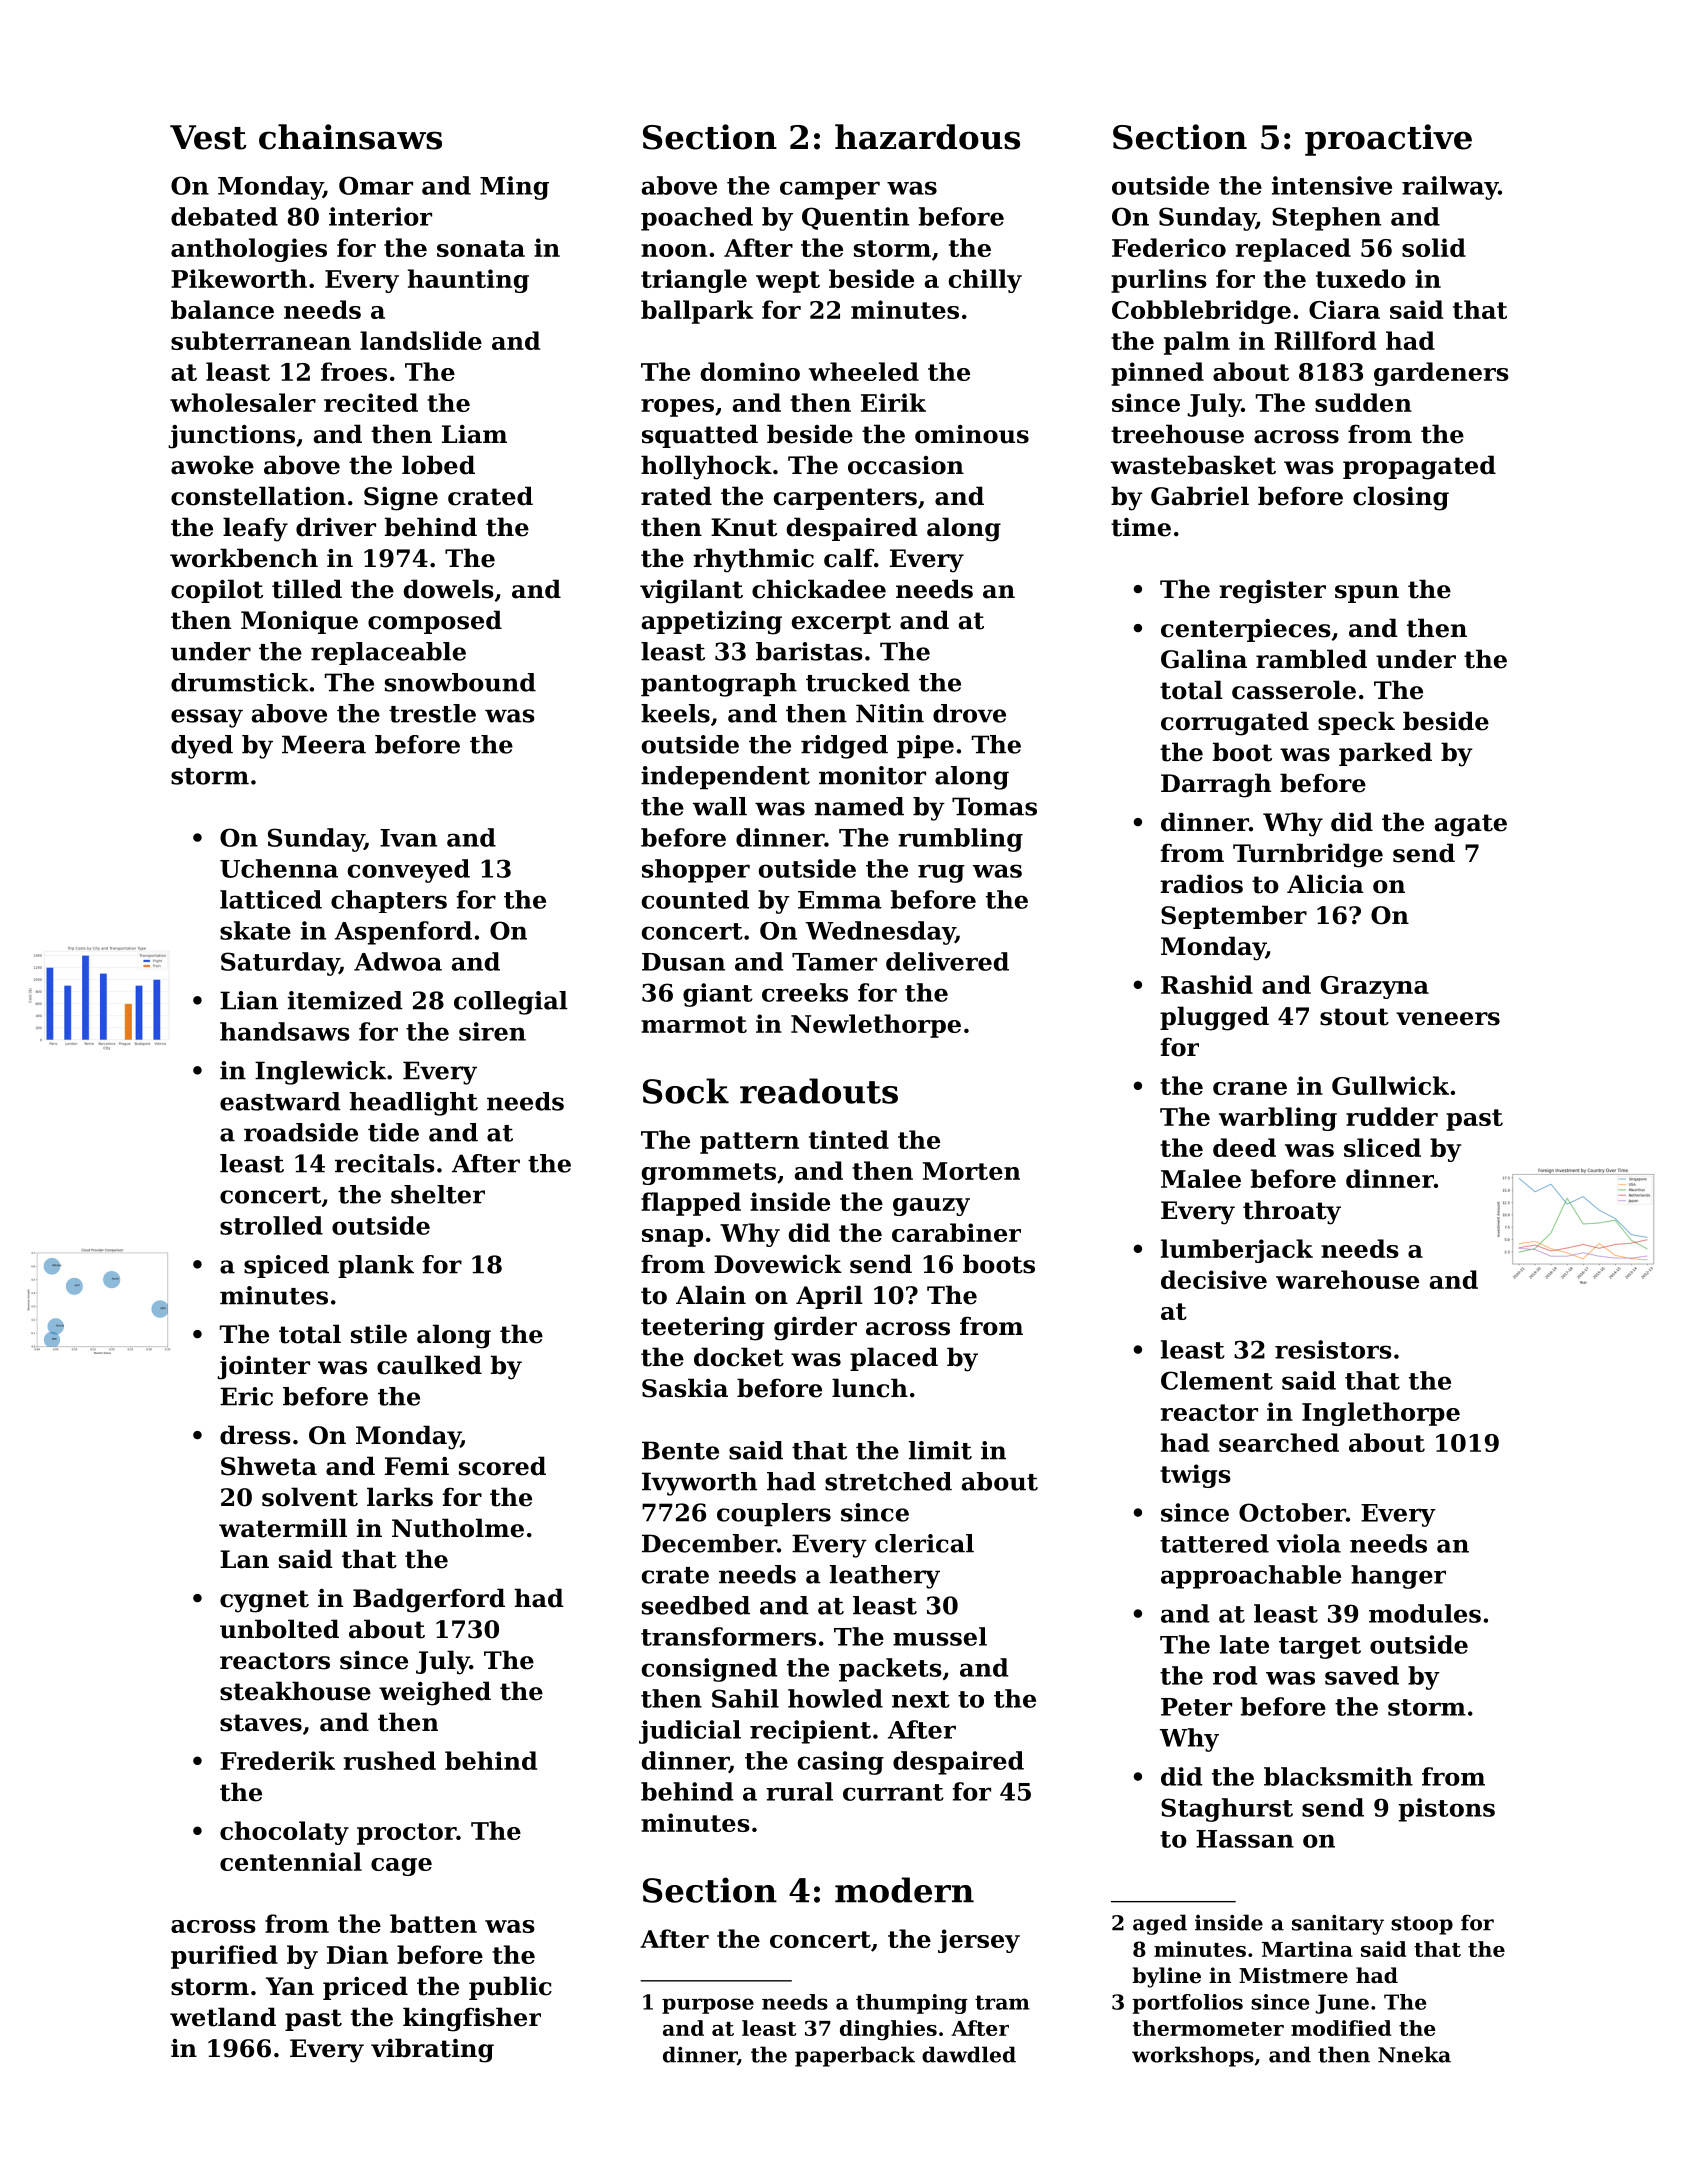 Image resolution: width=1683 pixels, height=2178 pixels. I want to click on kingfisher, so click(472, 2019).
